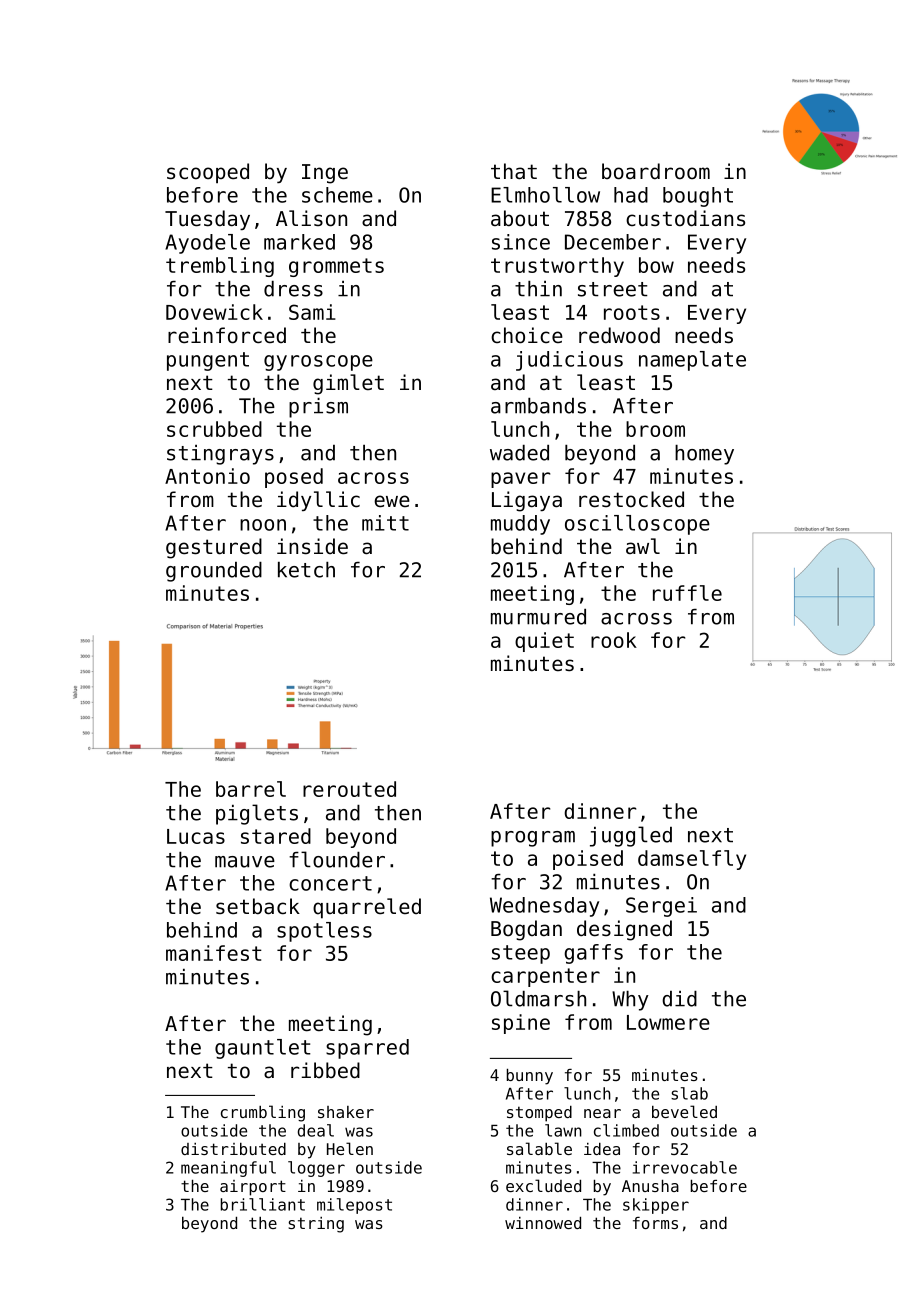  What do you see at coordinates (679, 999) in the screenshot?
I see `did` at bounding box center [679, 999].
